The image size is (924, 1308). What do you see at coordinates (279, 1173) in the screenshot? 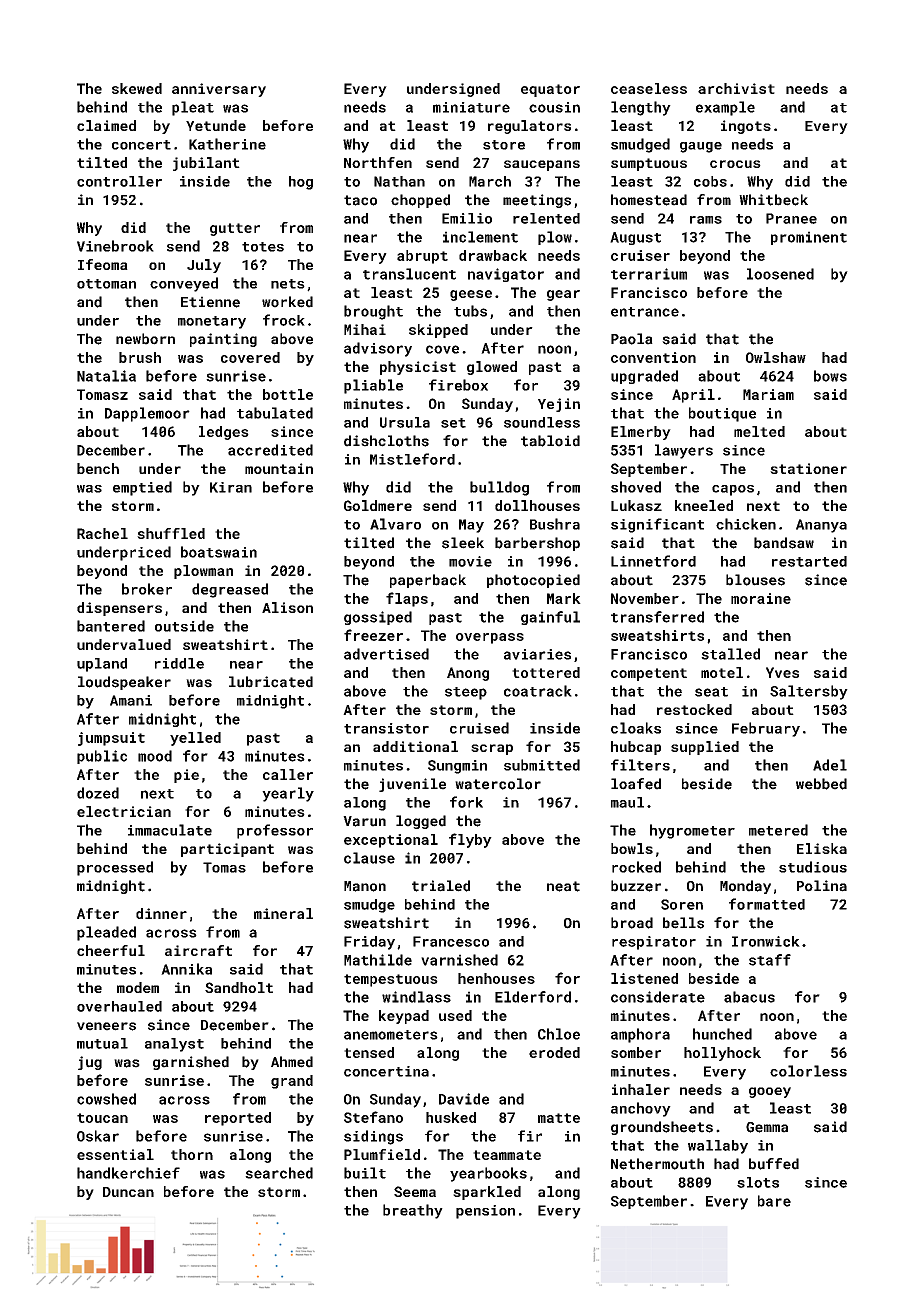
I see `searched` at bounding box center [279, 1173].
